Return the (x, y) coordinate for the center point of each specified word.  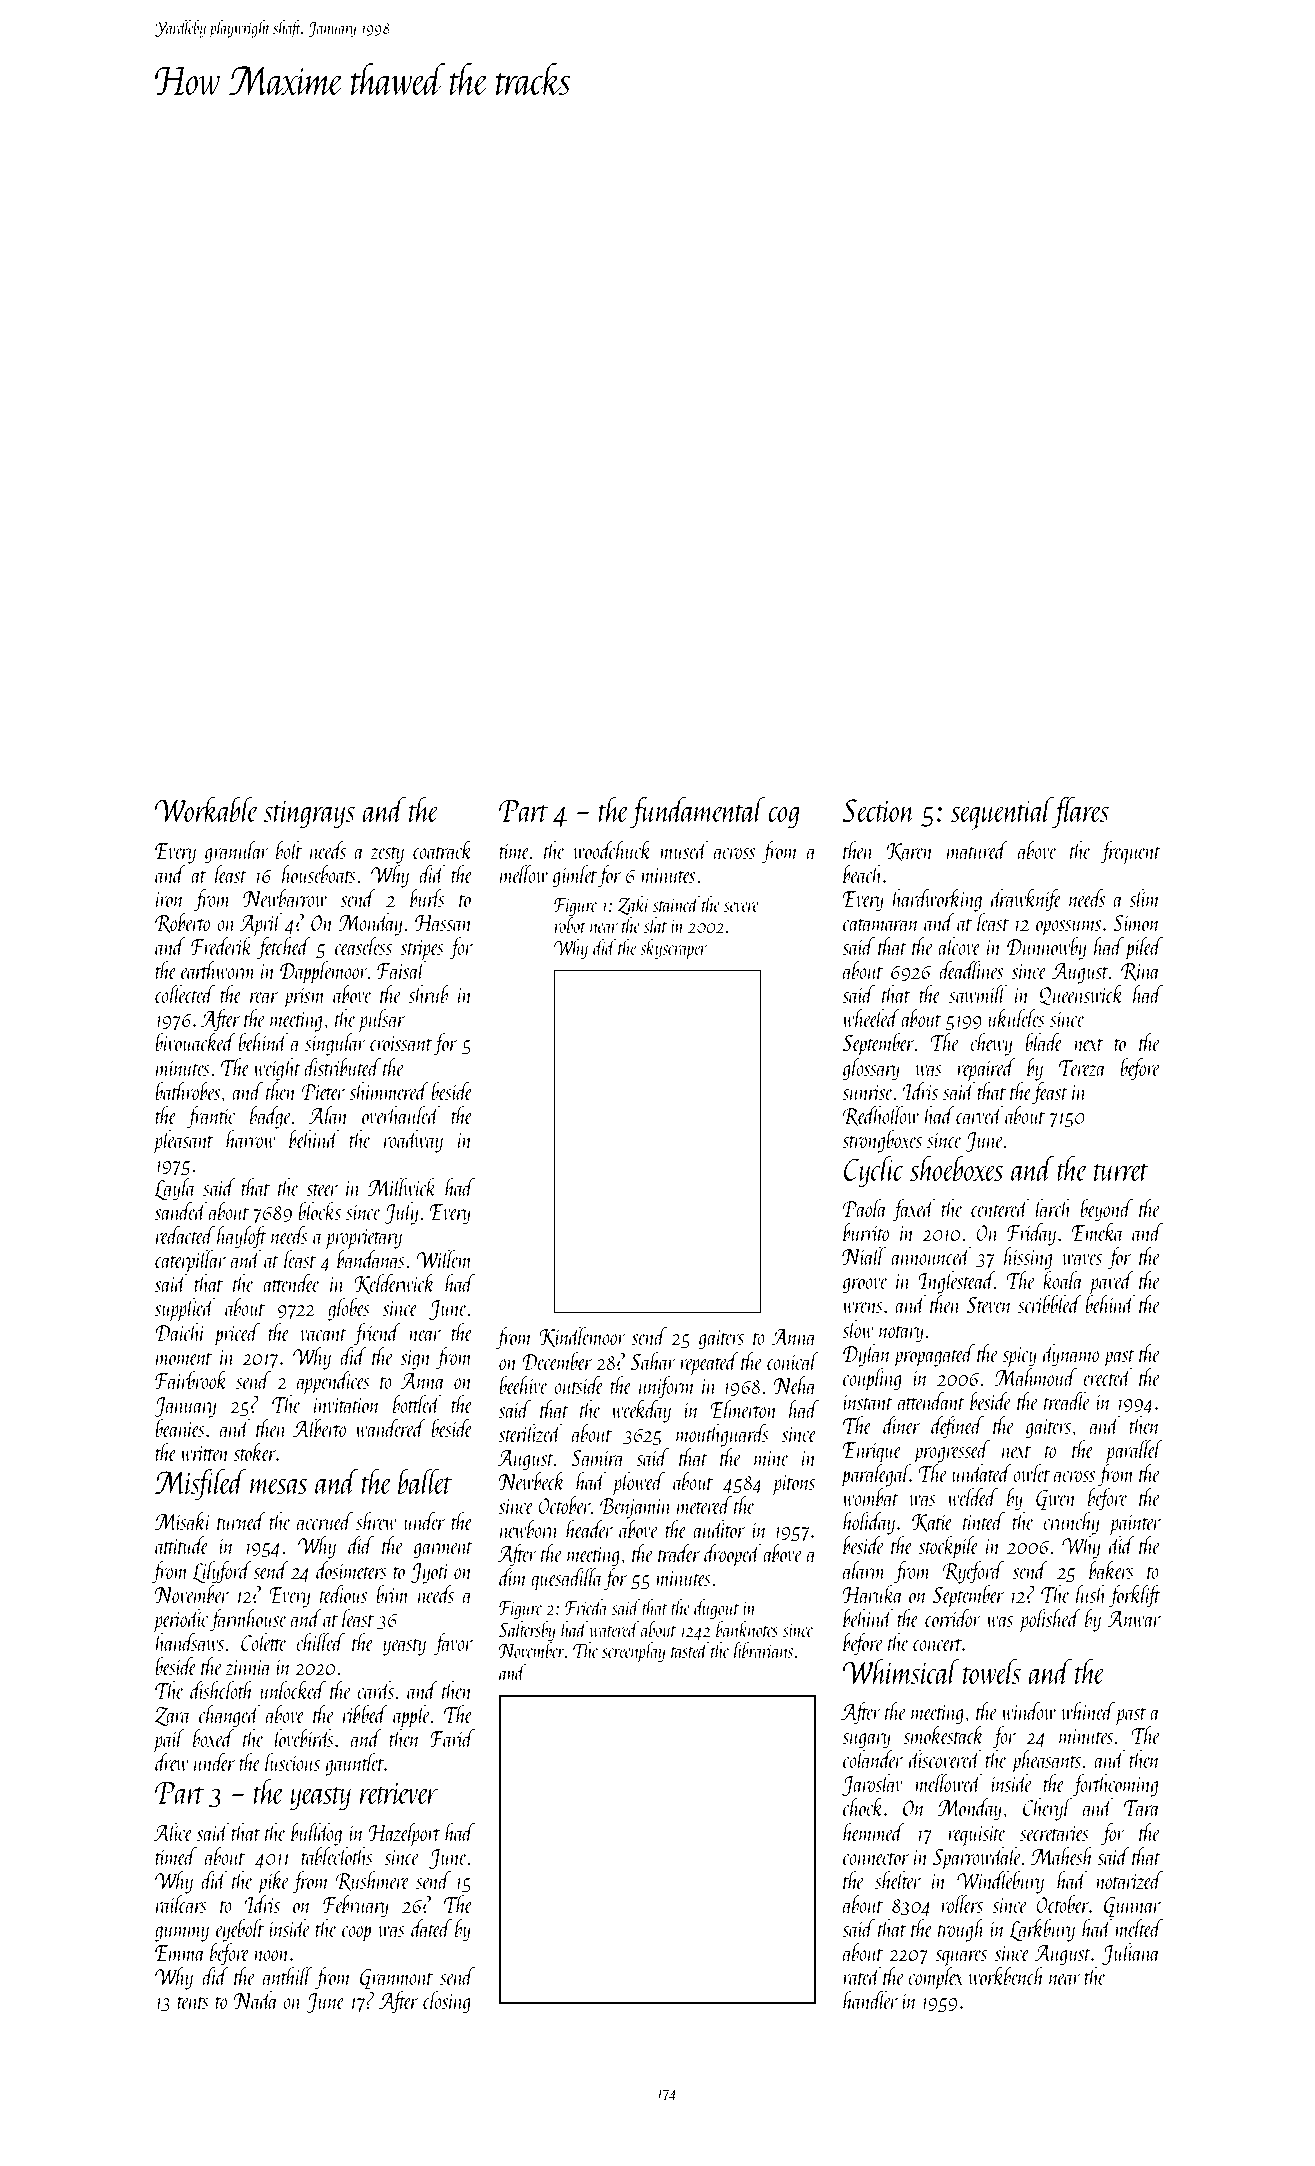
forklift (1134, 1596)
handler (870, 2000)
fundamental (698, 812)
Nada (256, 2000)
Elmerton (744, 1409)
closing (447, 2002)
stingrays (309, 814)
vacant (323, 1335)
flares (1081, 812)
